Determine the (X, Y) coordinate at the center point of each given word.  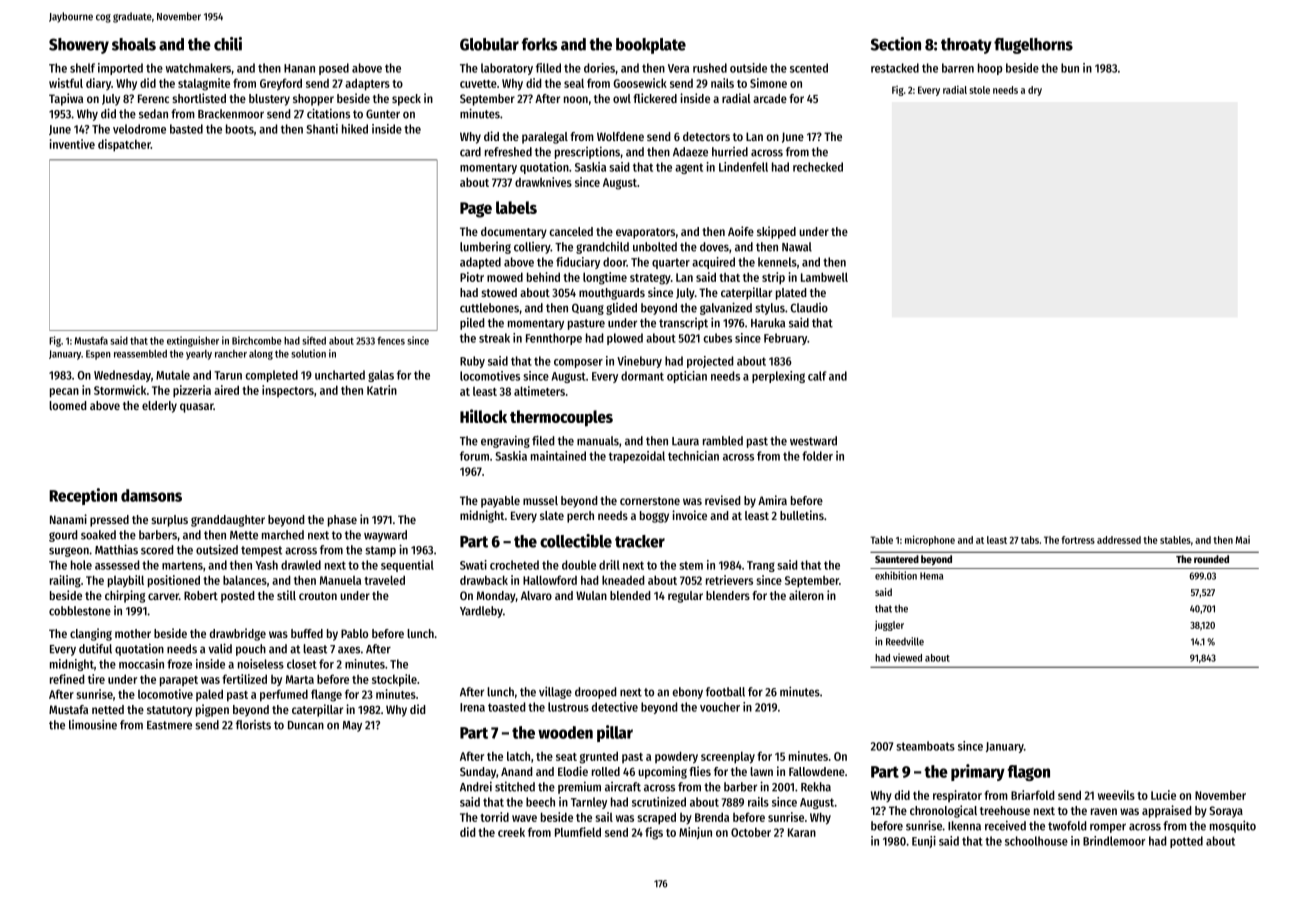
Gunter (383, 114)
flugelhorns (1033, 46)
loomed (68, 405)
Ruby (472, 362)
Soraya (1226, 812)
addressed (1119, 540)
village (555, 692)
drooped (596, 693)
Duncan (306, 725)
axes (349, 650)
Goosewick (640, 83)
